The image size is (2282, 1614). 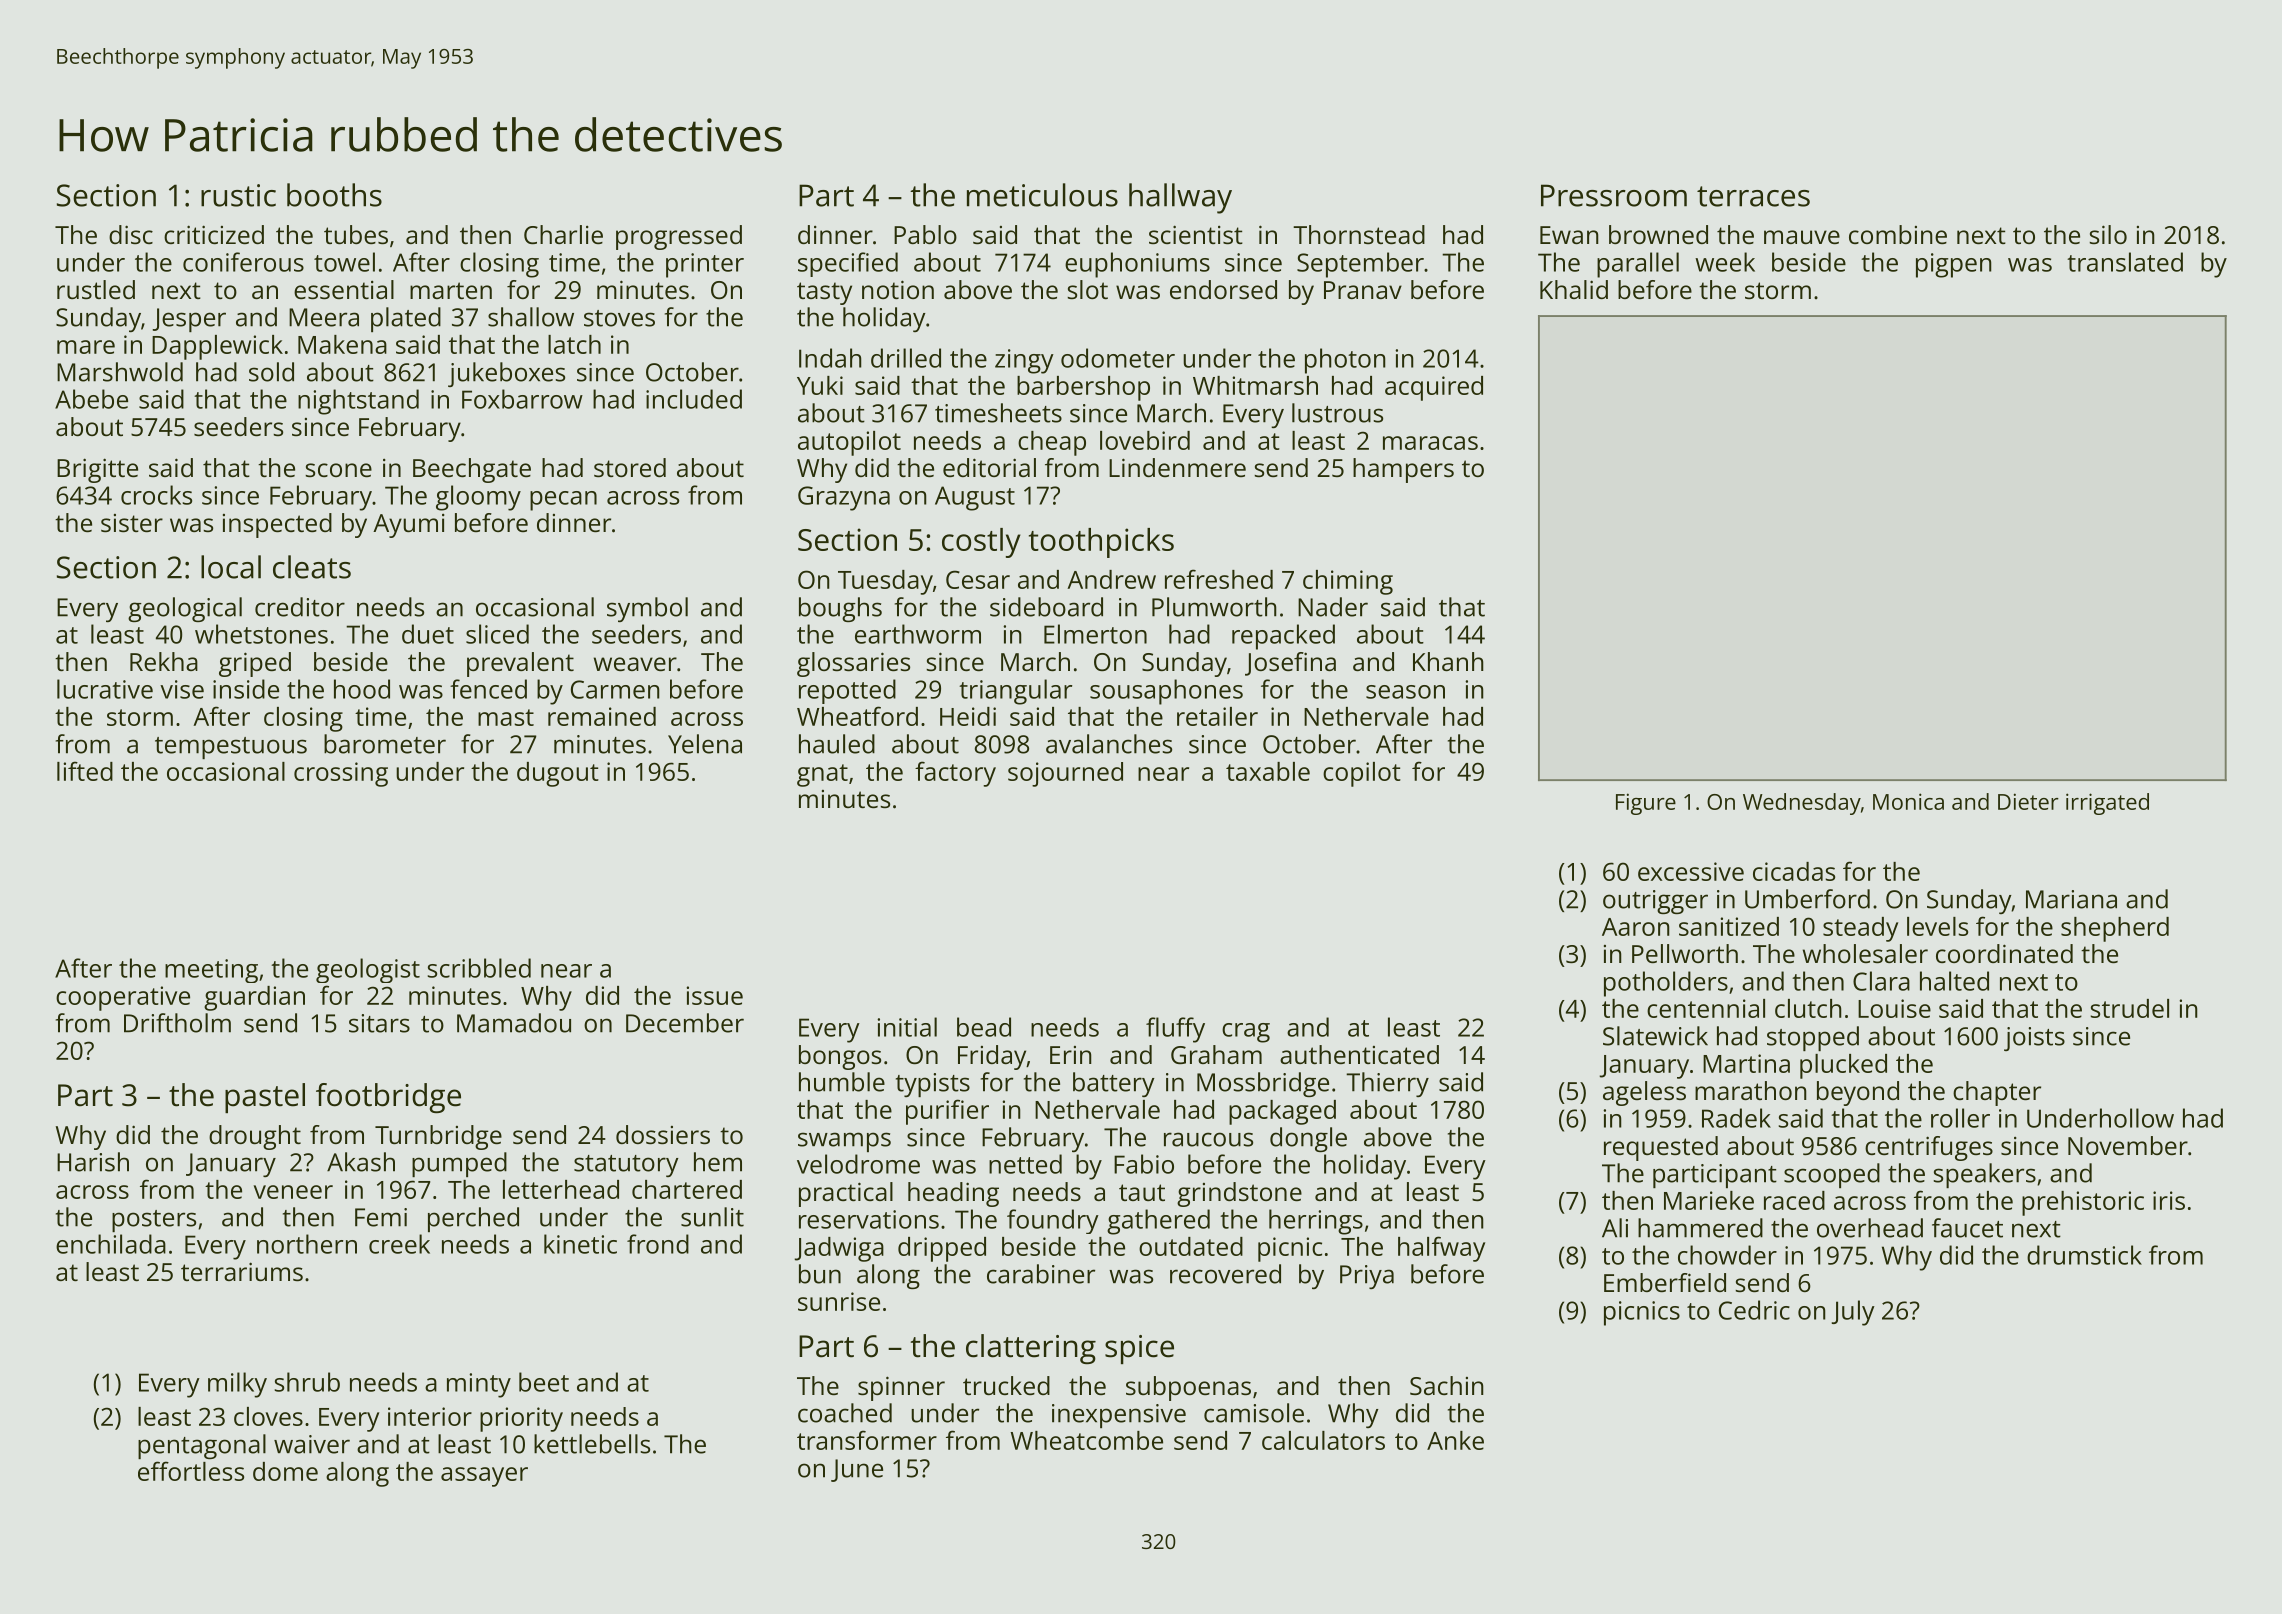 What do you see at coordinates (1087, 1440) in the image?
I see `Wheatcombe` at bounding box center [1087, 1440].
